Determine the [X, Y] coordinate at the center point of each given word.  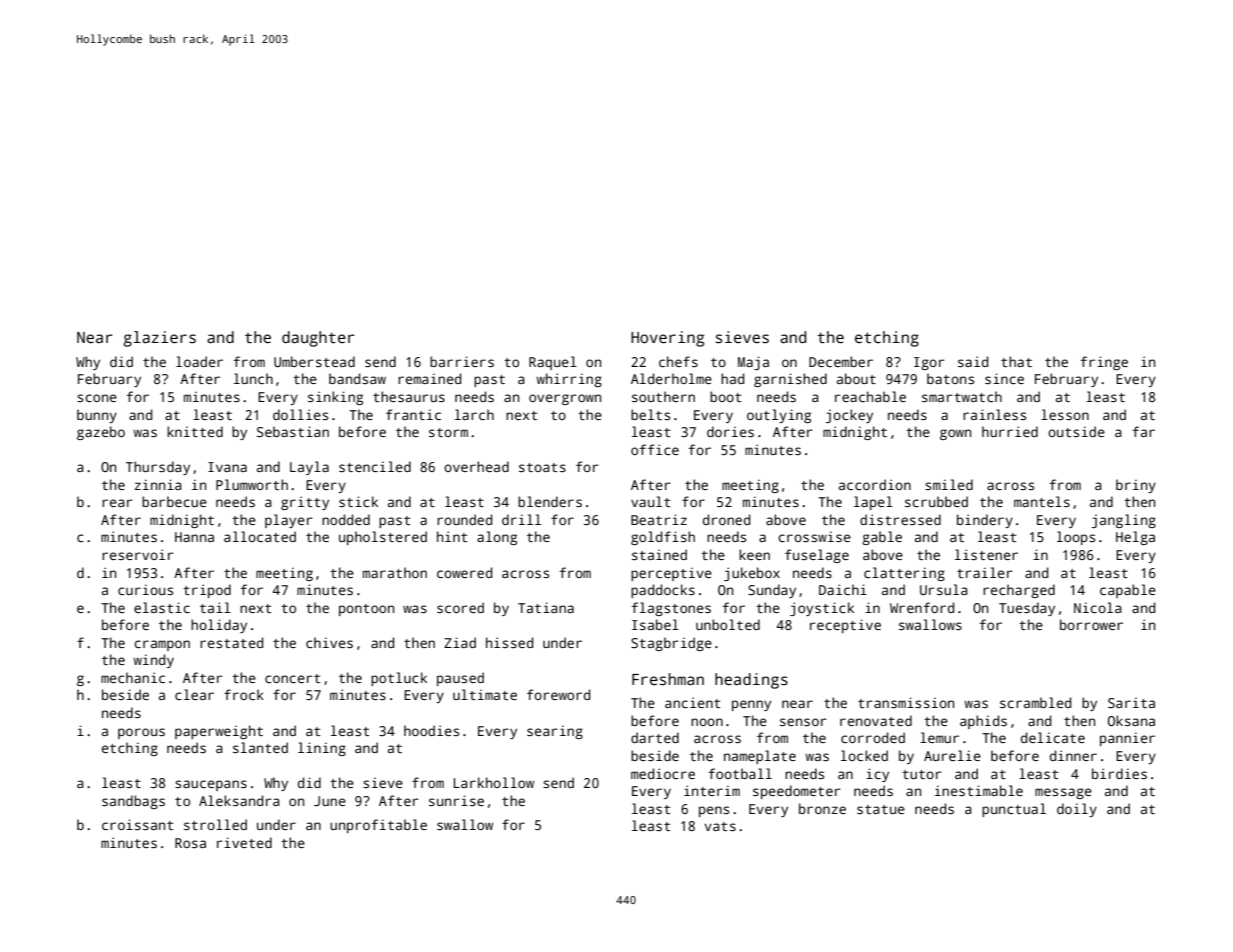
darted [655, 737]
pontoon [366, 610]
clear [194, 694]
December [841, 361]
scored [460, 607]
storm [448, 432]
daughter [318, 339]
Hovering [667, 339]
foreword [558, 694]
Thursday [158, 468]
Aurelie [952, 755]
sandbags [133, 802]
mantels [1042, 501]
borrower [1091, 624]
